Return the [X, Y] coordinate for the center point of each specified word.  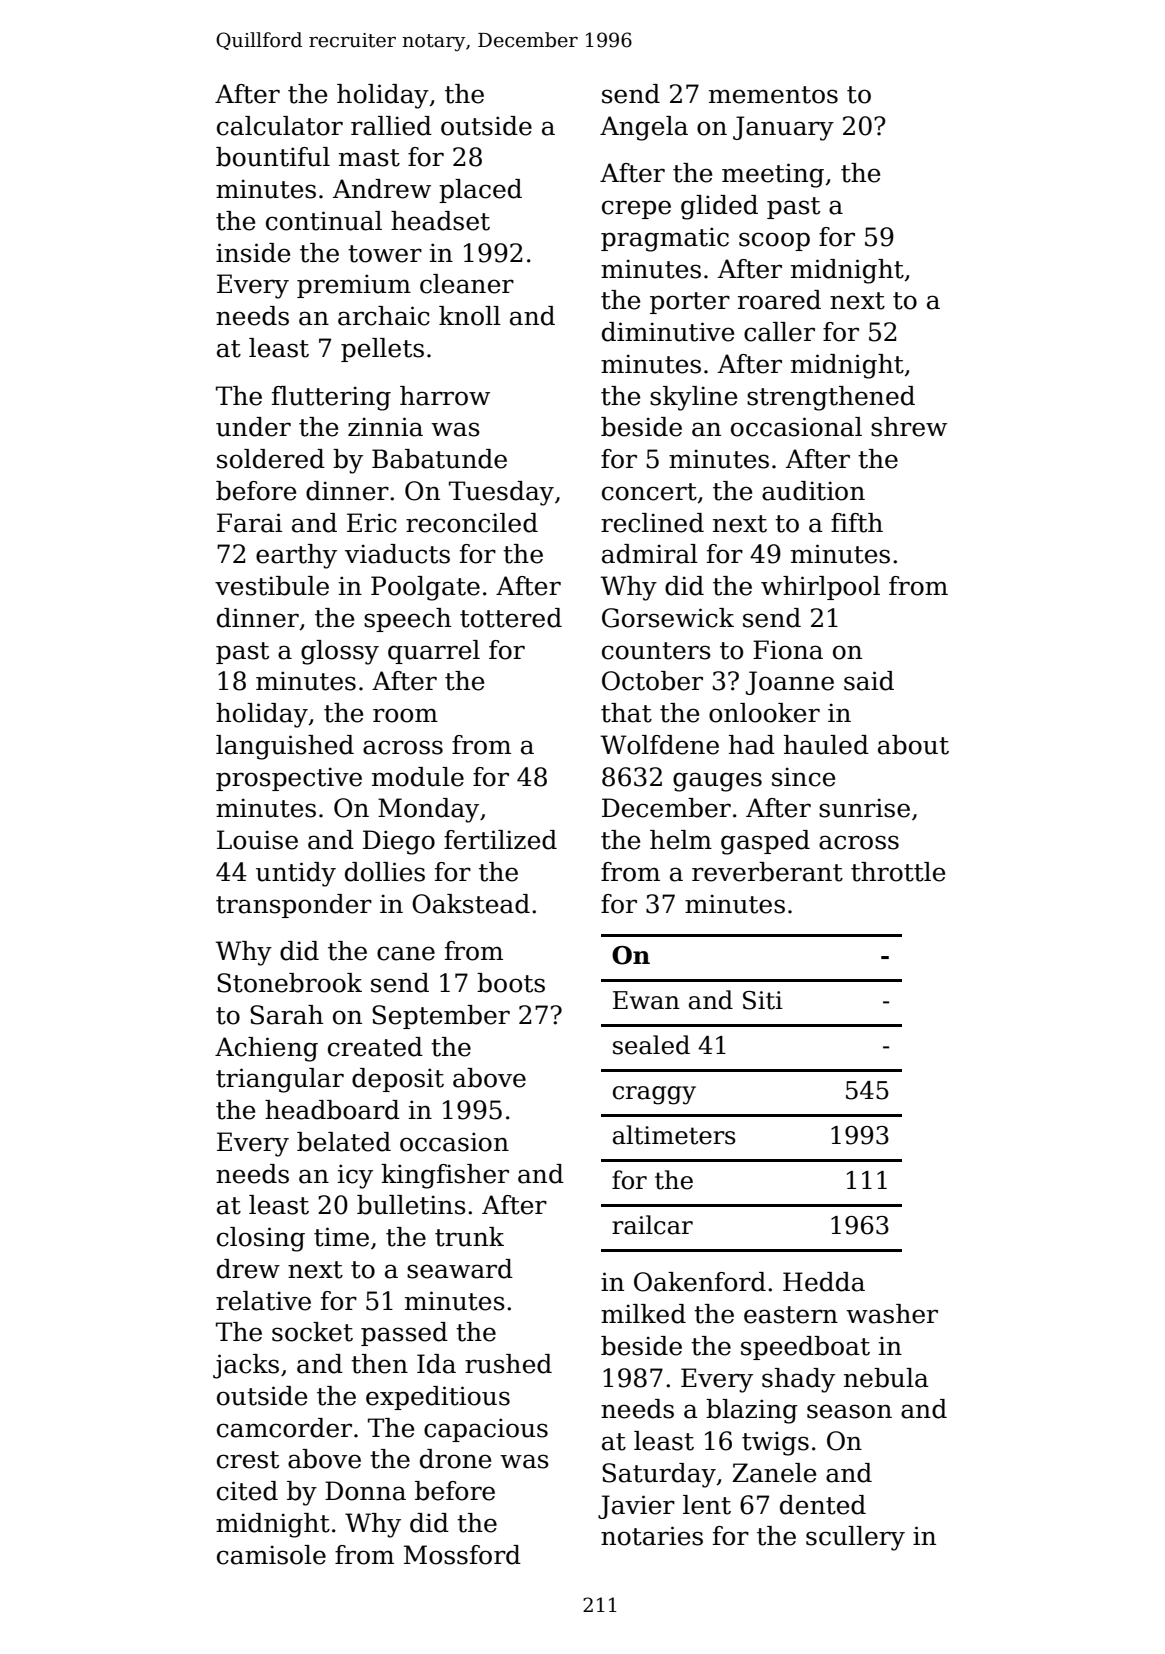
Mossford [462, 1555]
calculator [280, 126]
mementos [773, 95]
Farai [249, 523]
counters [656, 651]
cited [247, 1491]
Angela [644, 128]
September [441, 1017]
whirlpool [820, 588]
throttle [898, 872]
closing [261, 1239]
